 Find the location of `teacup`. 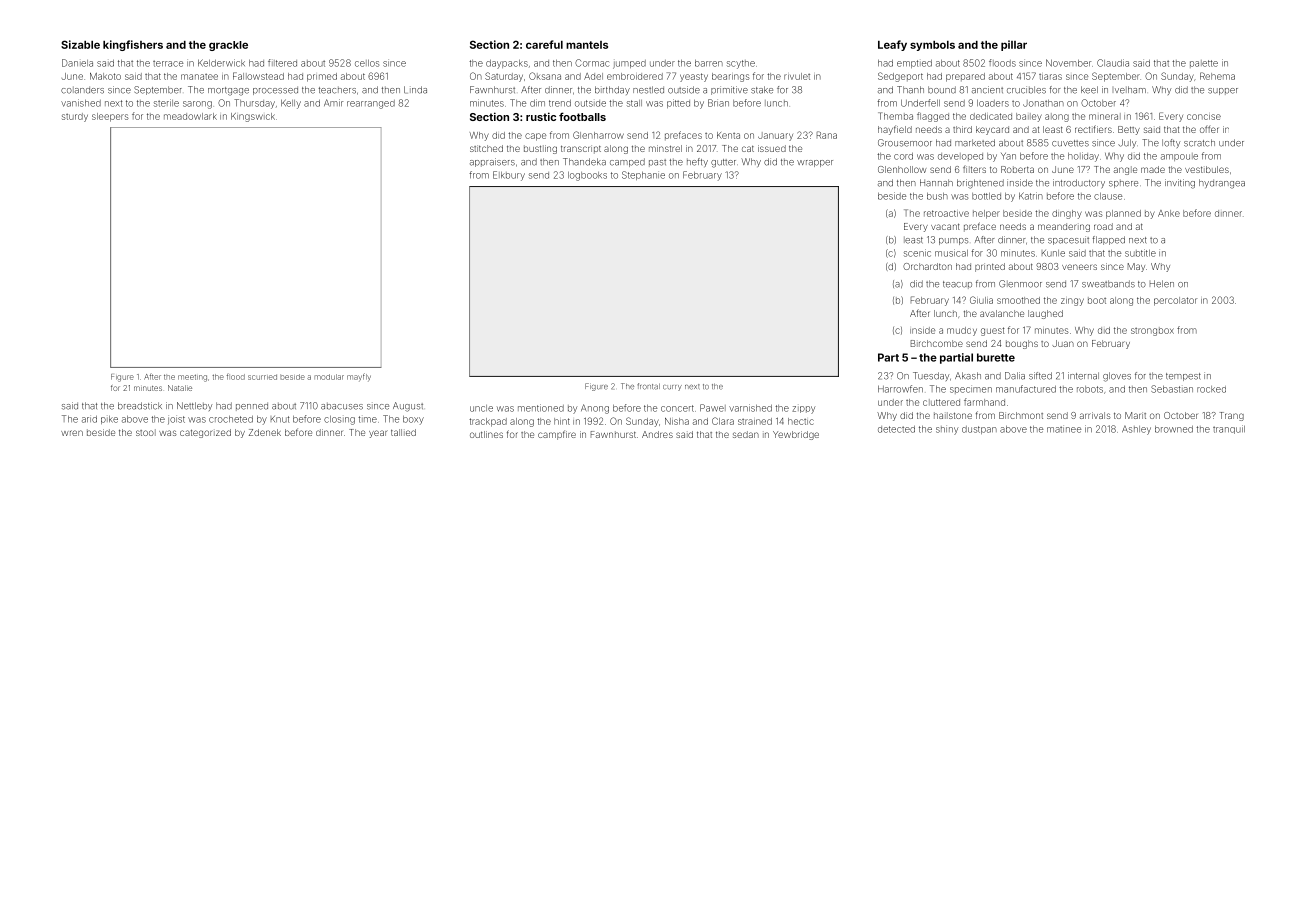

teacup is located at coordinates (957, 285).
